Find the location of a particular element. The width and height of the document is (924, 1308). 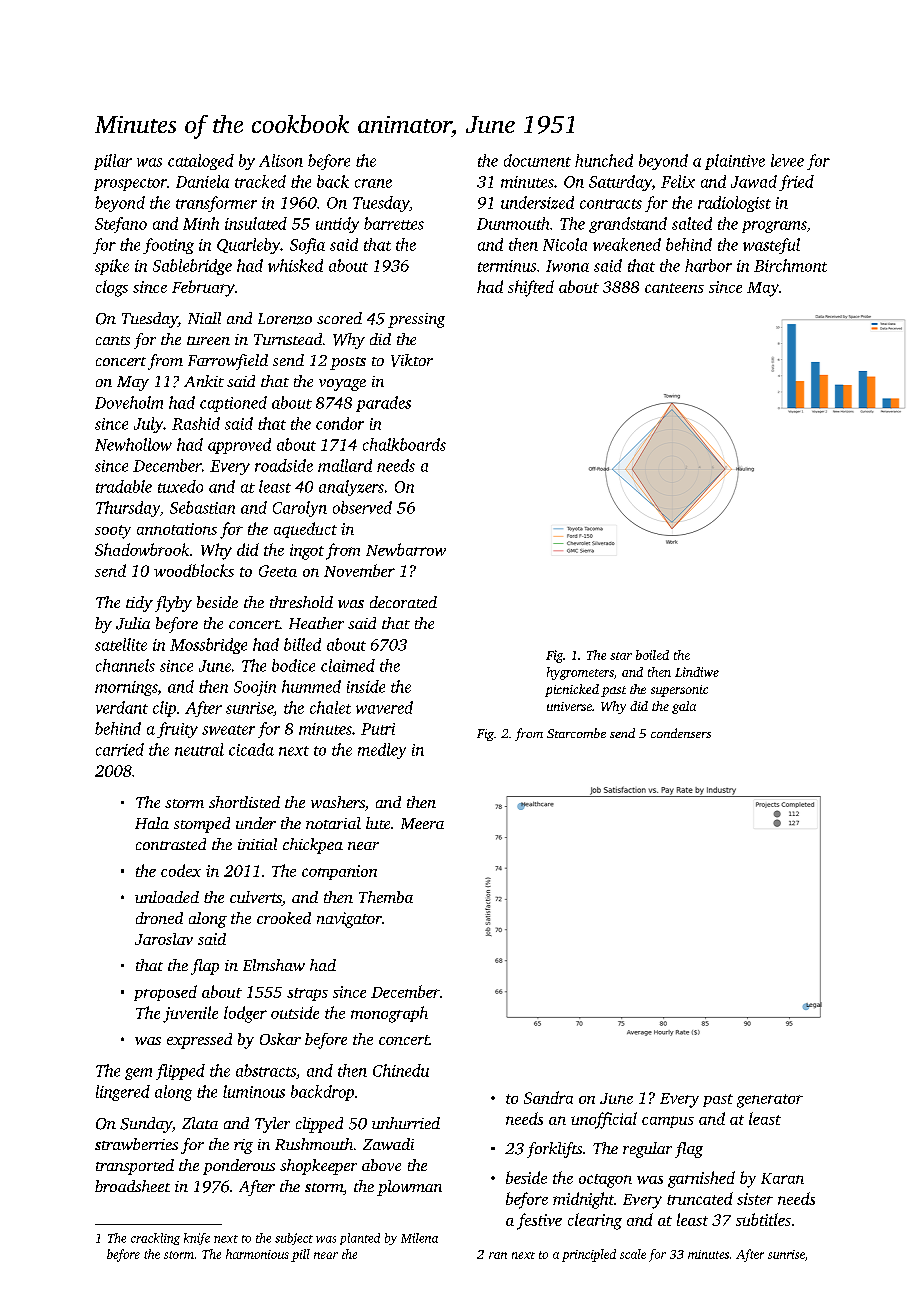

canteens is located at coordinates (674, 288).
